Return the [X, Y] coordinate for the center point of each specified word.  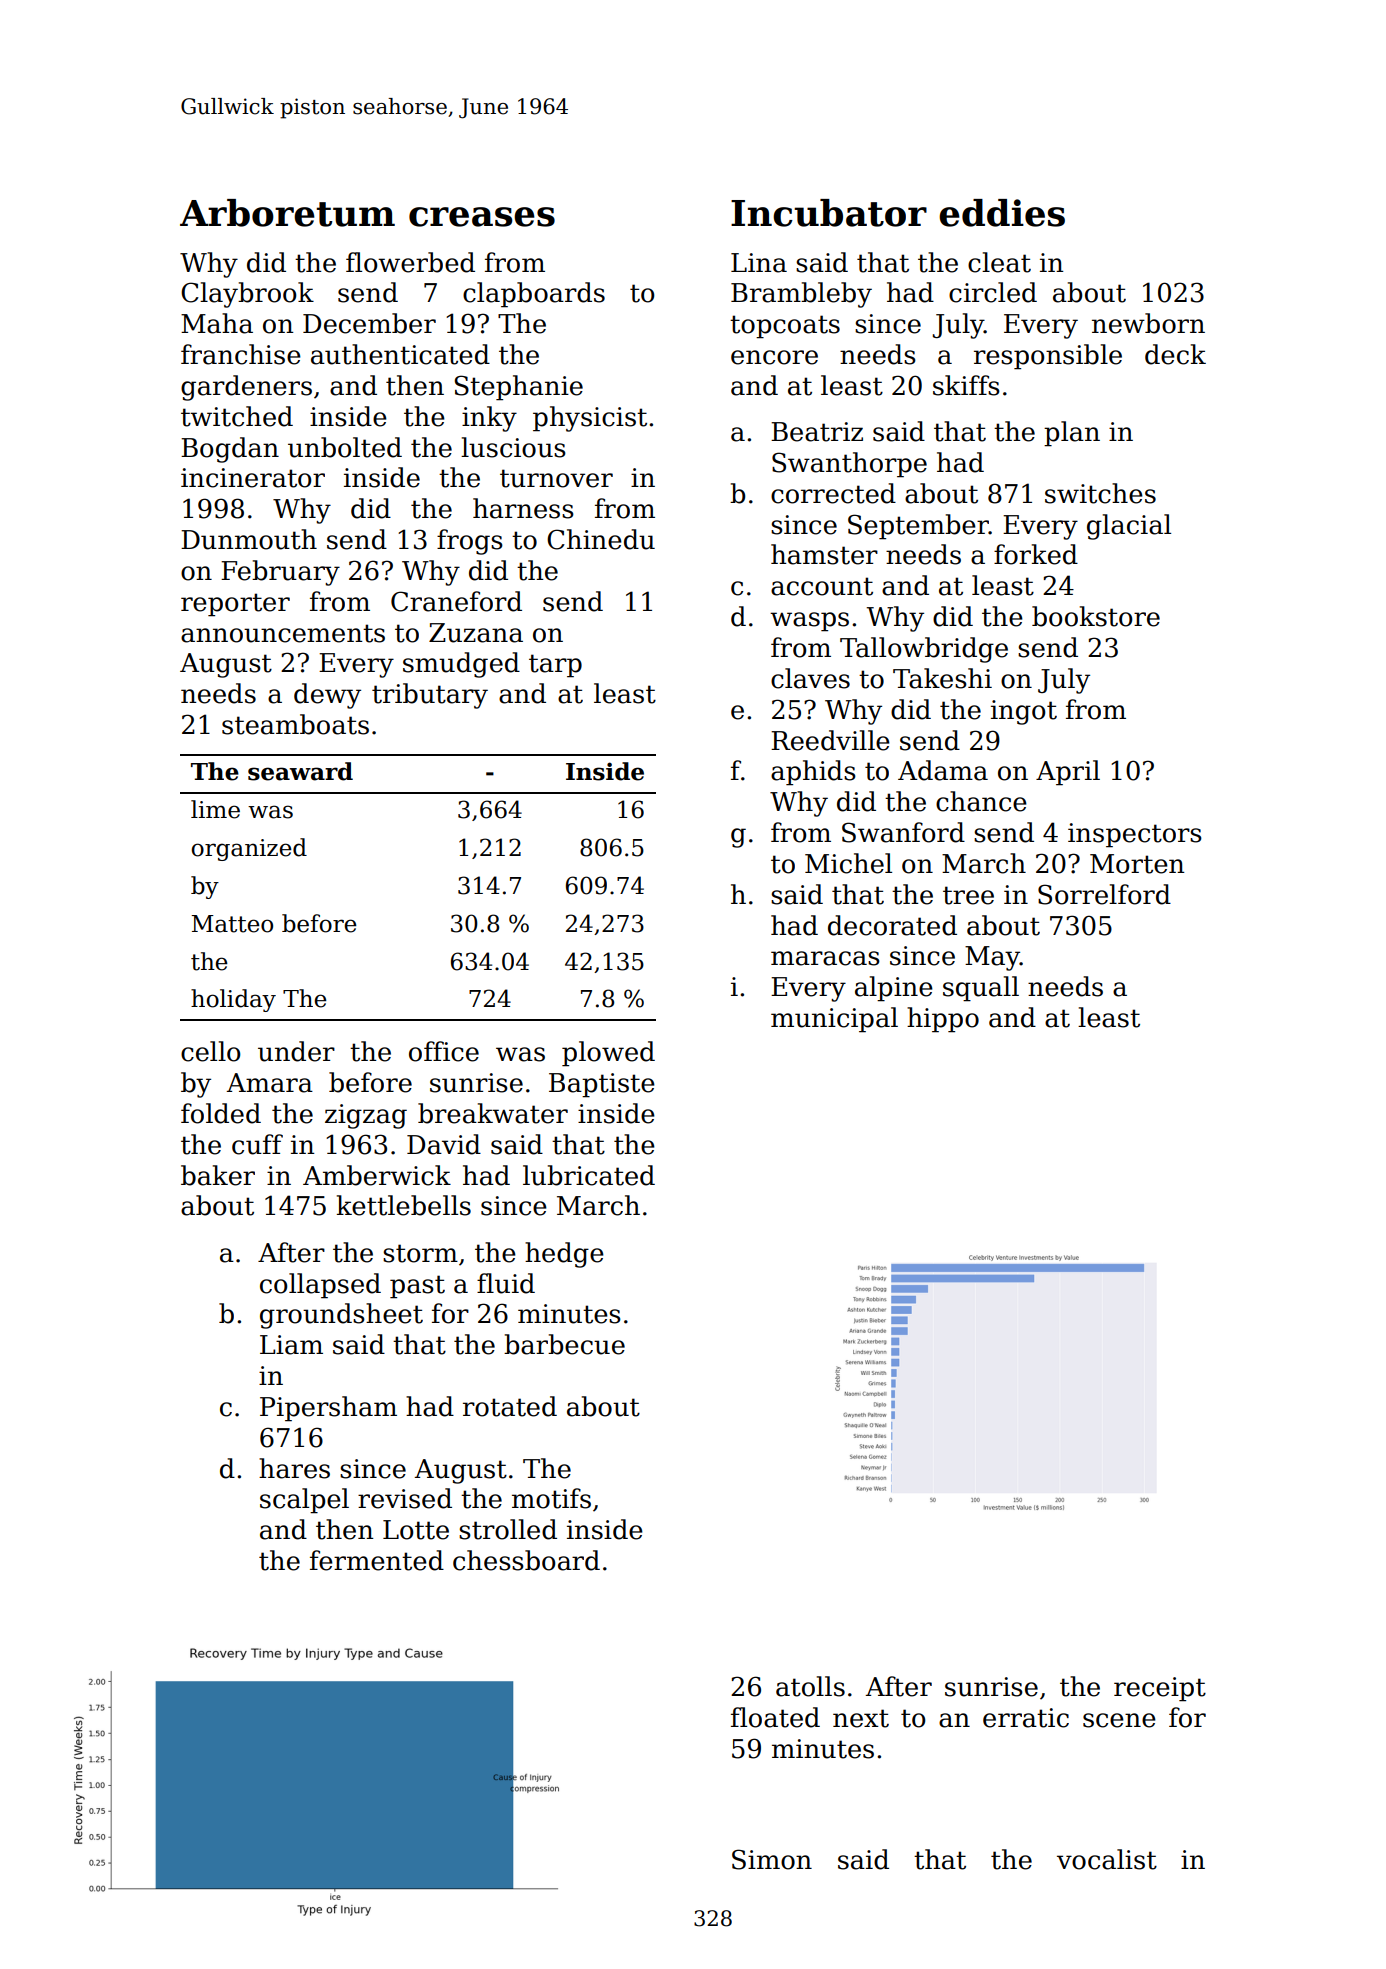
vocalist [1107, 1859]
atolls [810, 1686]
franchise [241, 354]
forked [1036, 554]
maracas [825, 958]
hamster [824, 554]
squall [981, 989]
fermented [377, 1560]
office [444, 1051]
